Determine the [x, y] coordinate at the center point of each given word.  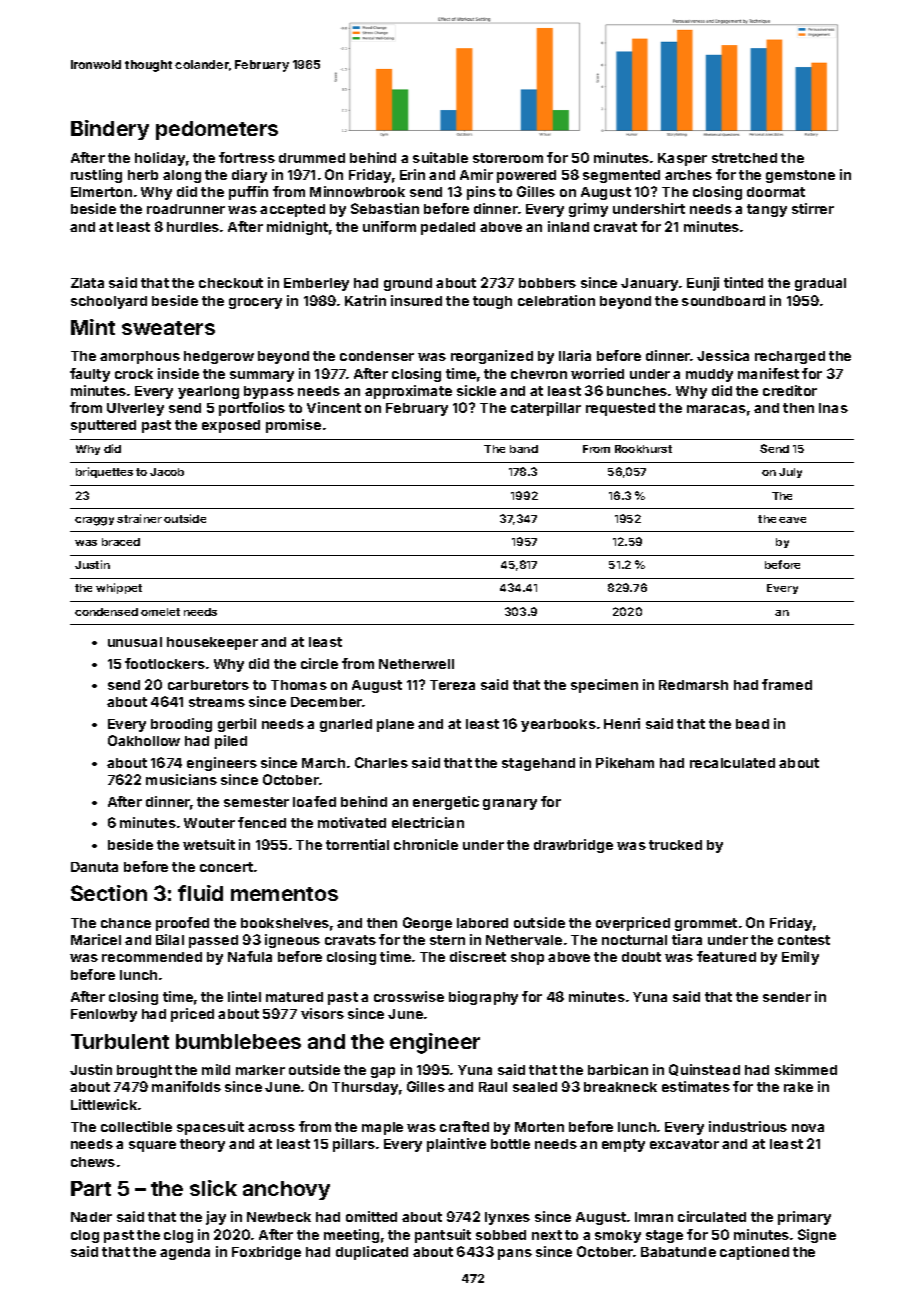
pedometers [217, 130]
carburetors [208, 685]
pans [515, 1254]
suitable [440, 157]
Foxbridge [266, 1253]
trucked [675, 845]
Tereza [452, 685]
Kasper [682, 159]
